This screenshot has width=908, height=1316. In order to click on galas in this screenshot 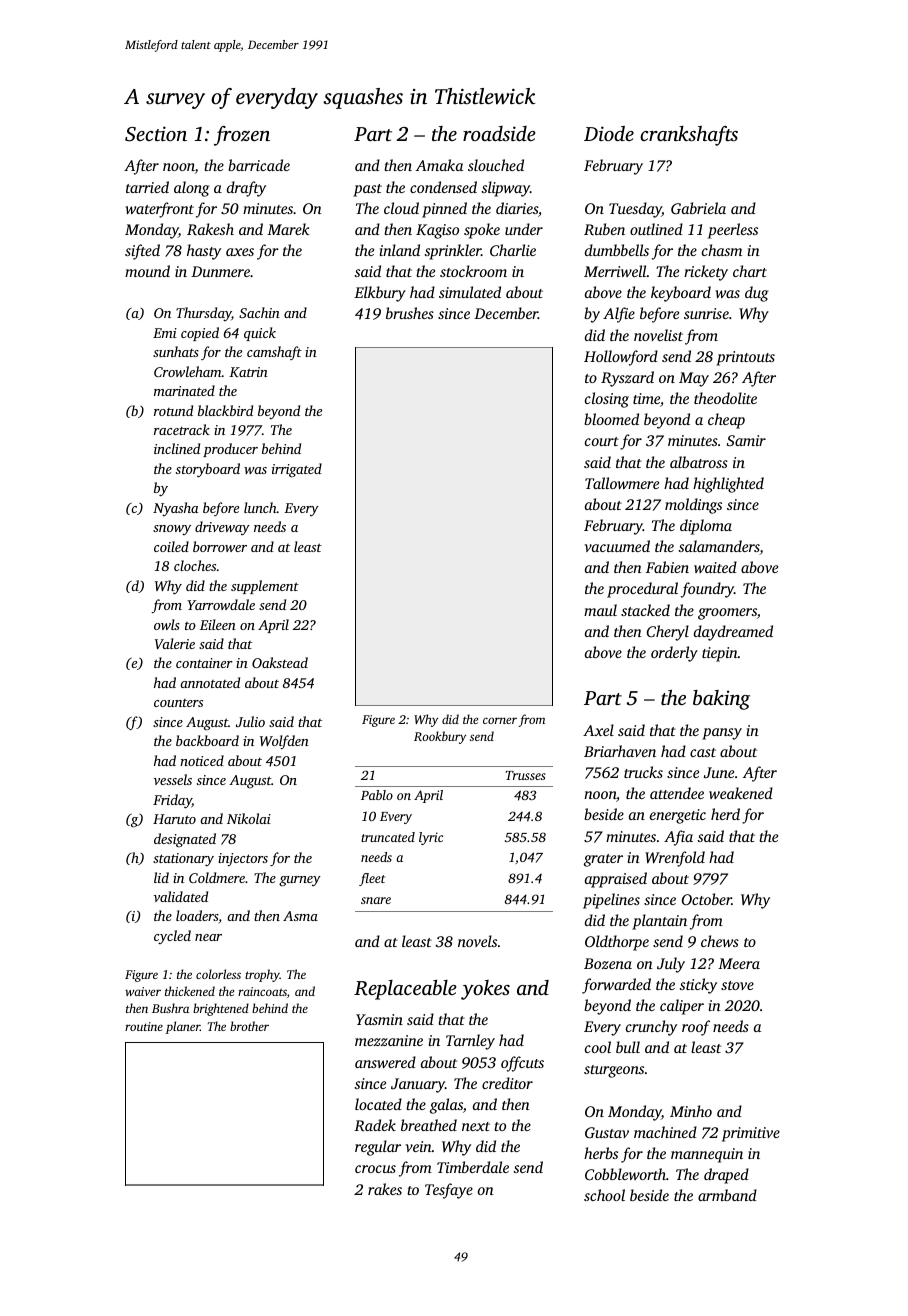, I will do `click(446, 1106)`.
